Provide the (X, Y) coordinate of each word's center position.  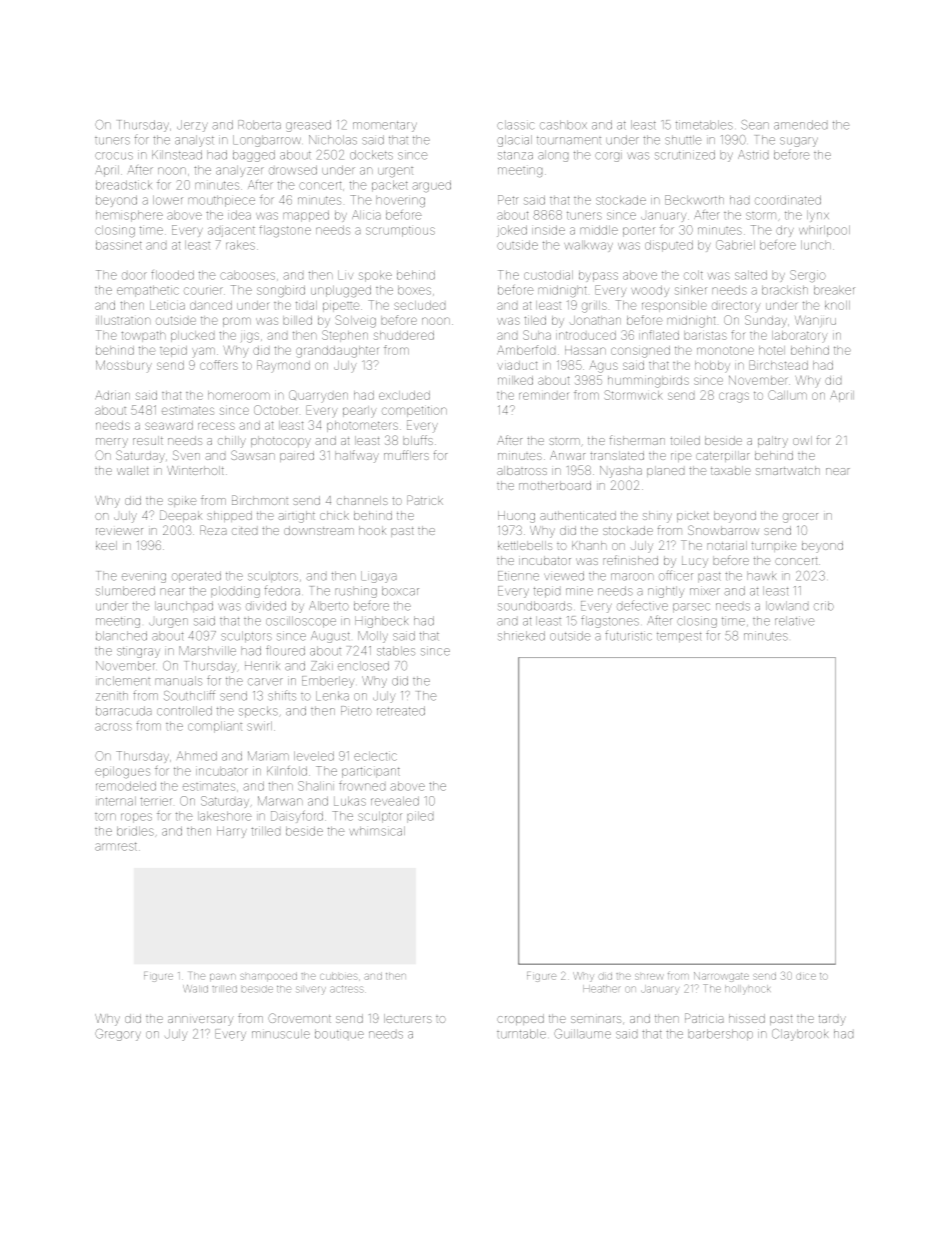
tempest (679, 637)
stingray (138, 652)
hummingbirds (648, 382)
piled (420, 817)
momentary (385, 126)
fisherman (637, 440)
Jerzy (192, 126)
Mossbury (124, 366)
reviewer (119, 531)
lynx (818, 216)
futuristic (628, 635)
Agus (604, 367)
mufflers (406, 455)
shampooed (268, 976)
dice (806, 977)
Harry (232, 831)
